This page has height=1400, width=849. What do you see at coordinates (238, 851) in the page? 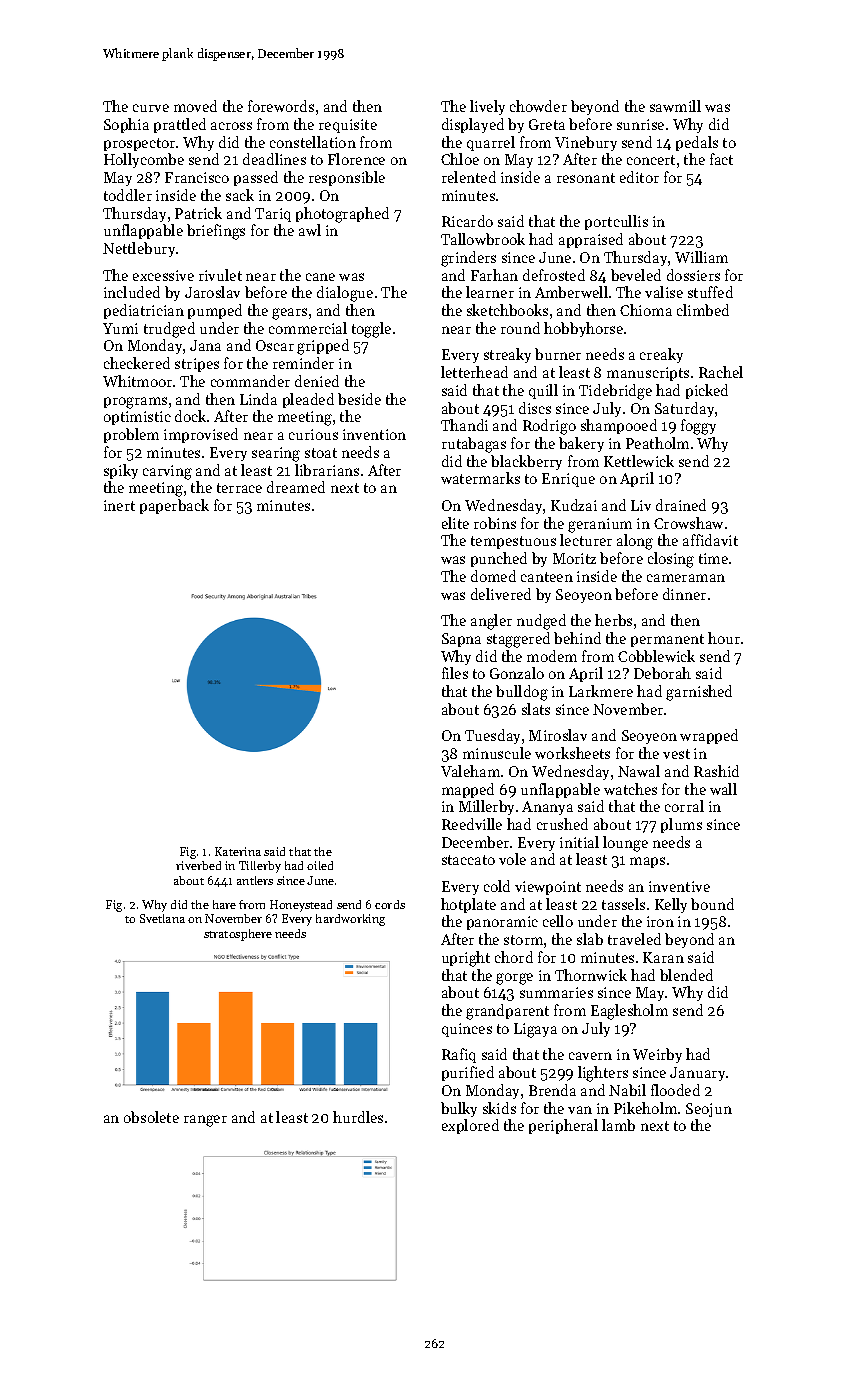
I see `Katerina` at bounding box center [238, 851].
